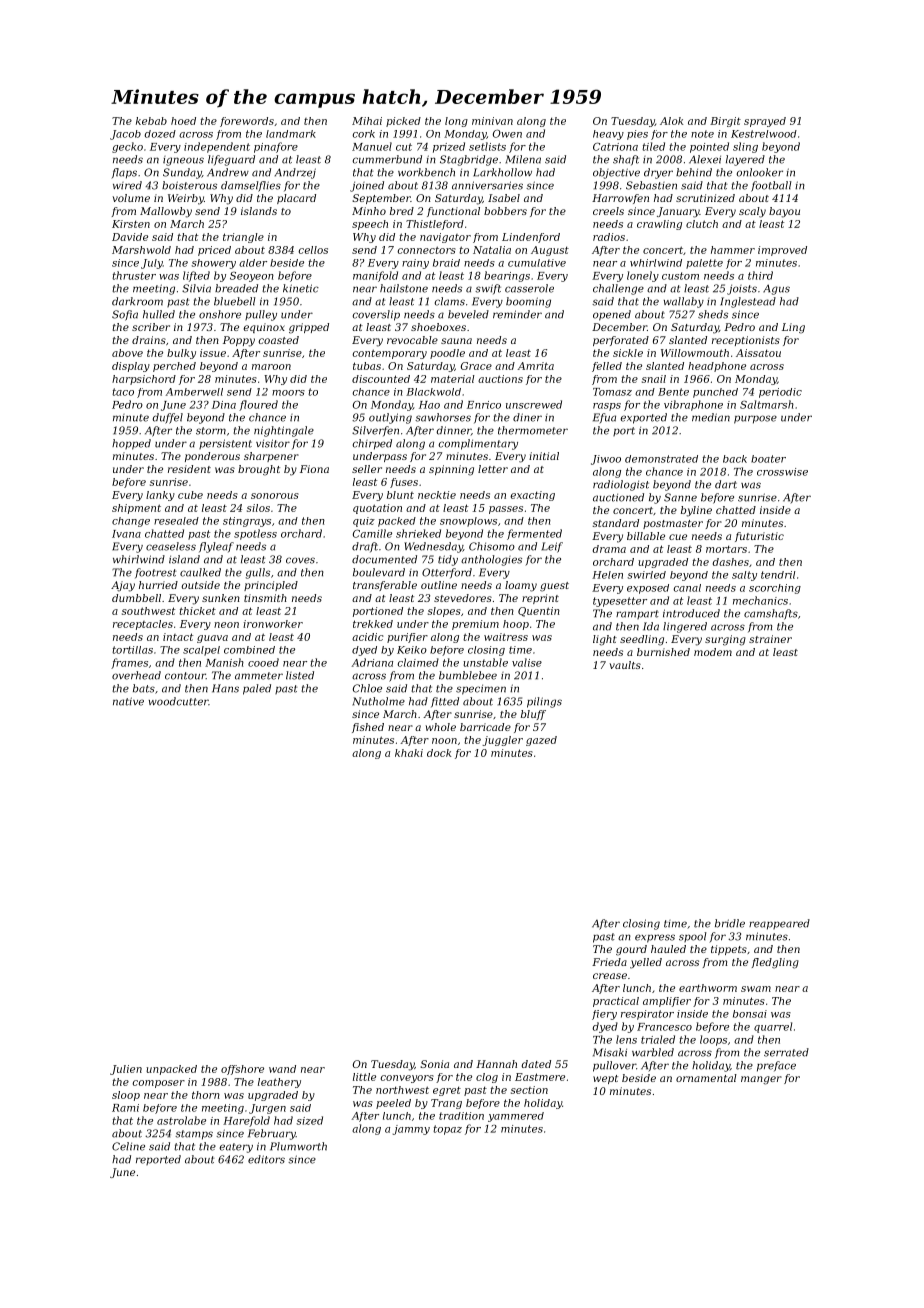  Describe the element at coordinates (604, 418) in the screenshot. I see `Efua` at that location.
